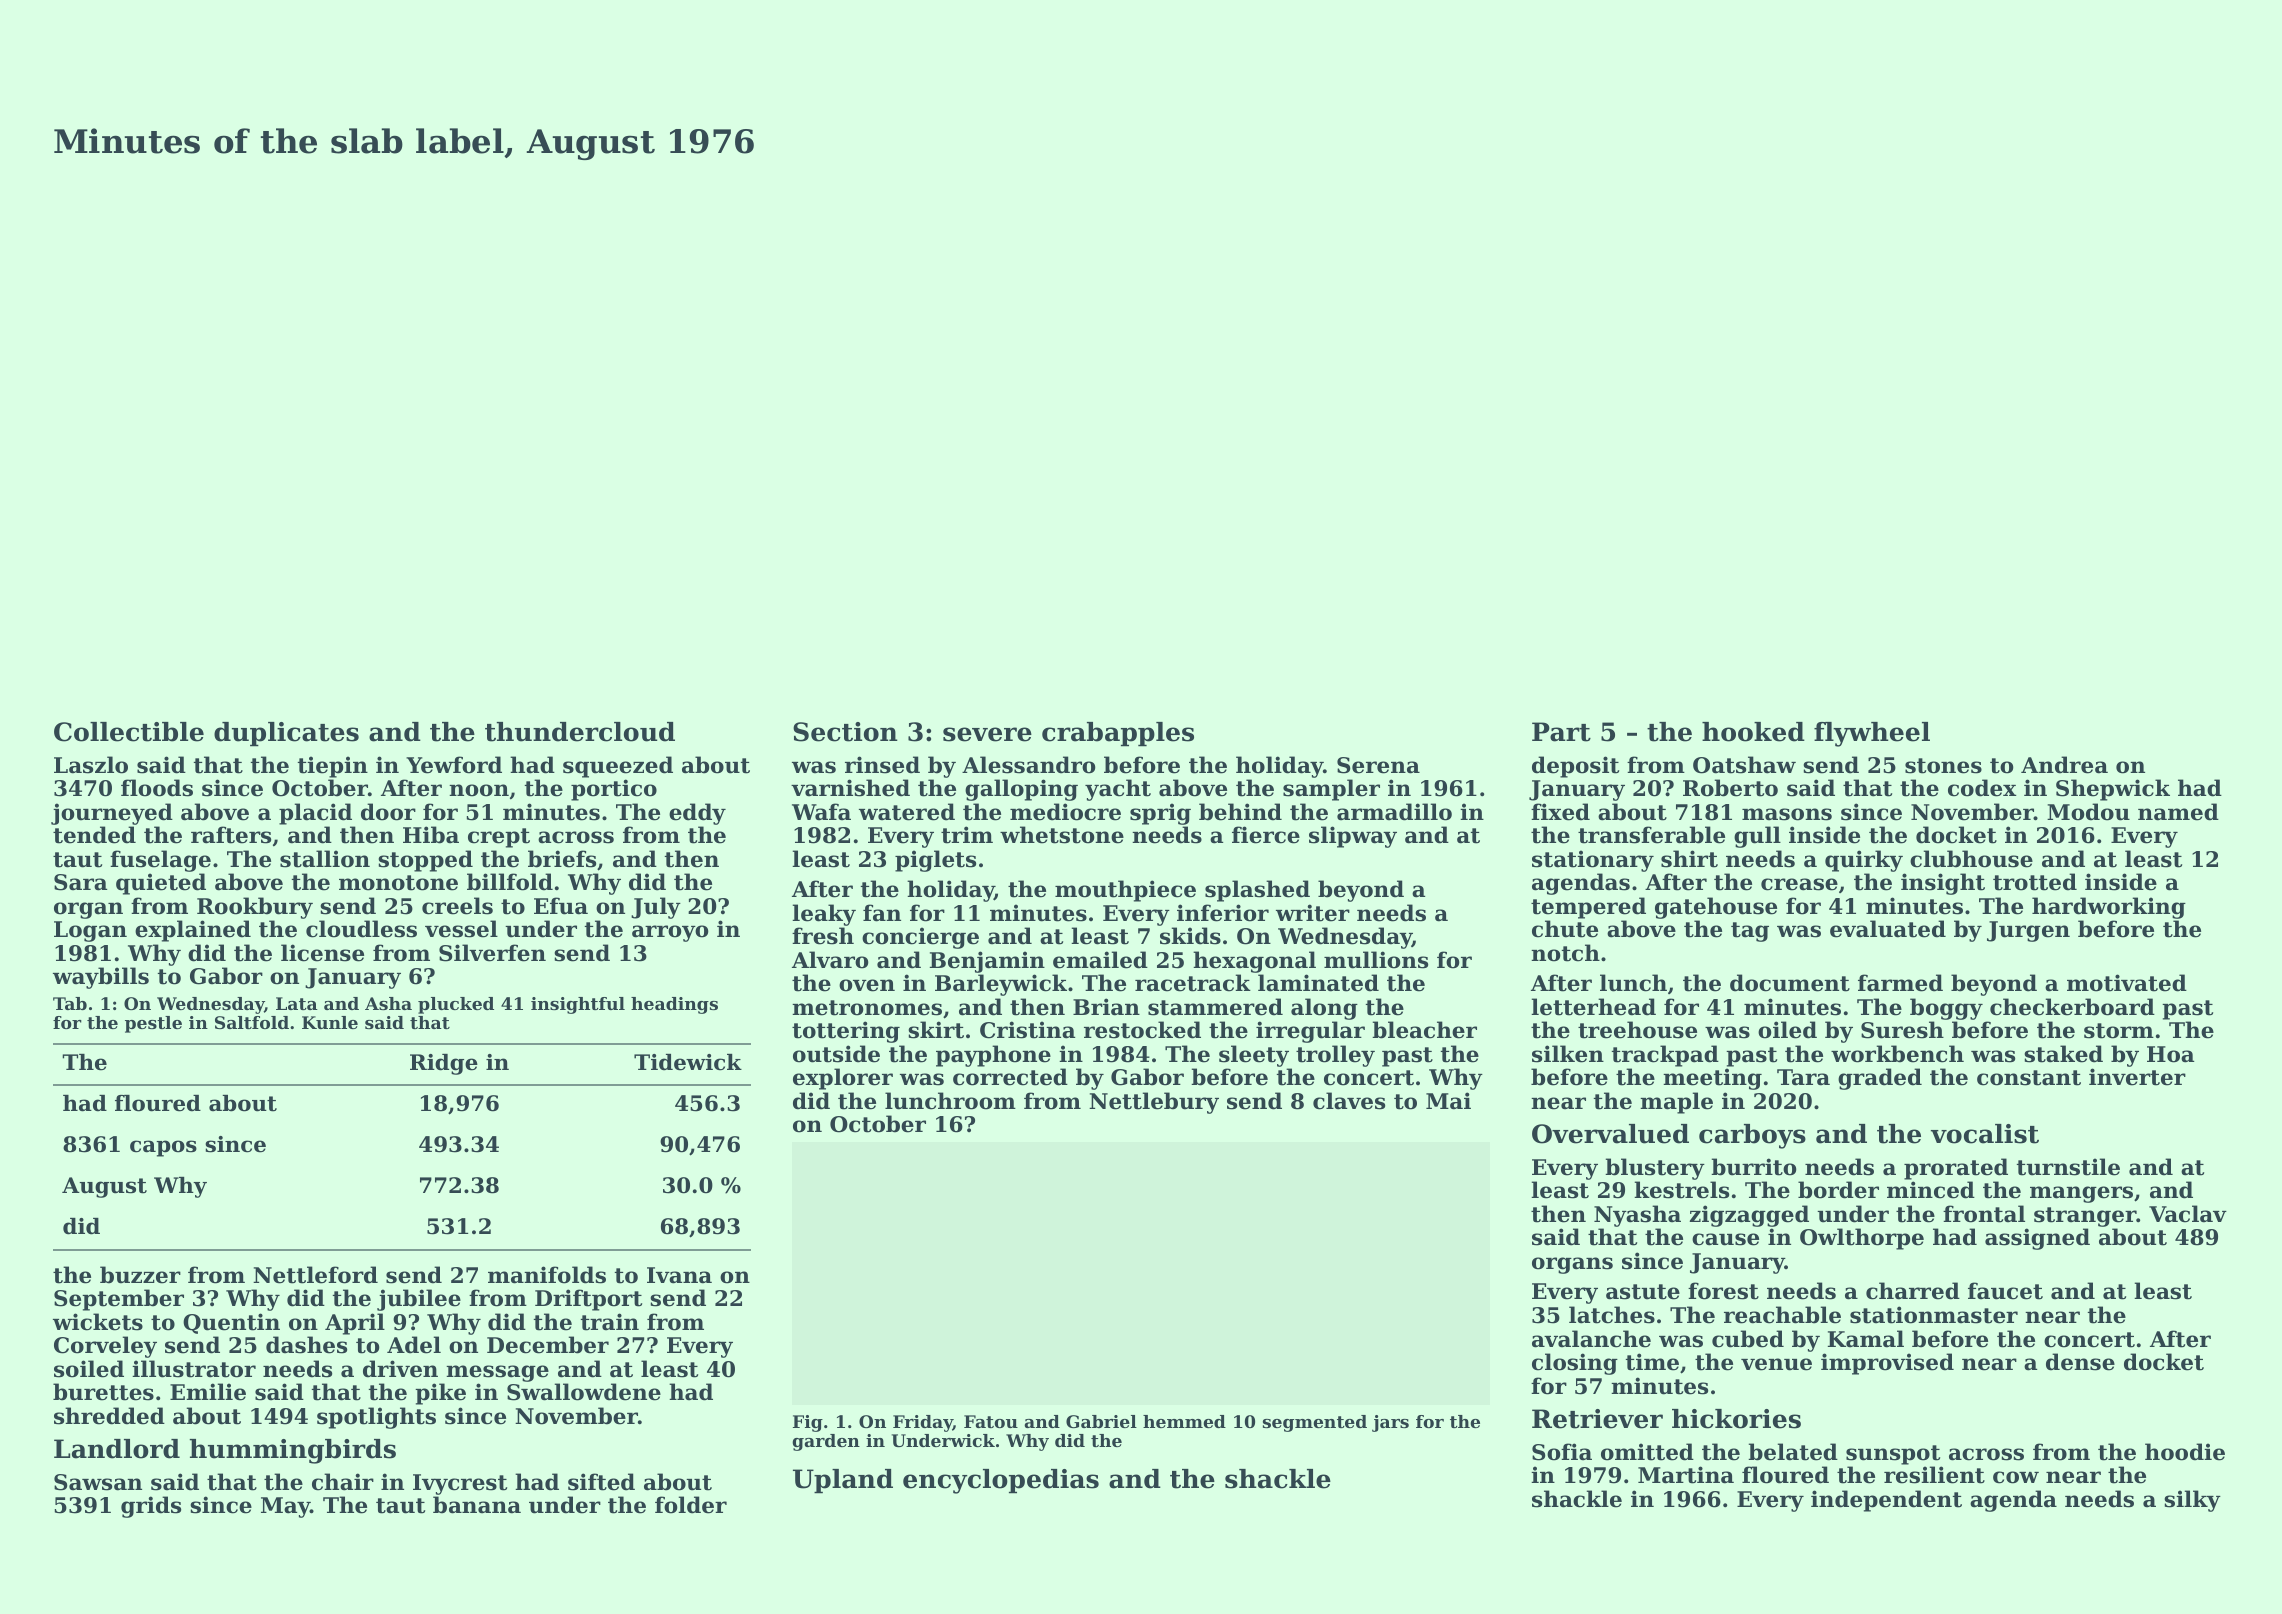  Describe the element at coordinates (140, 1275) in the page. I see `buzzer` at that location.
